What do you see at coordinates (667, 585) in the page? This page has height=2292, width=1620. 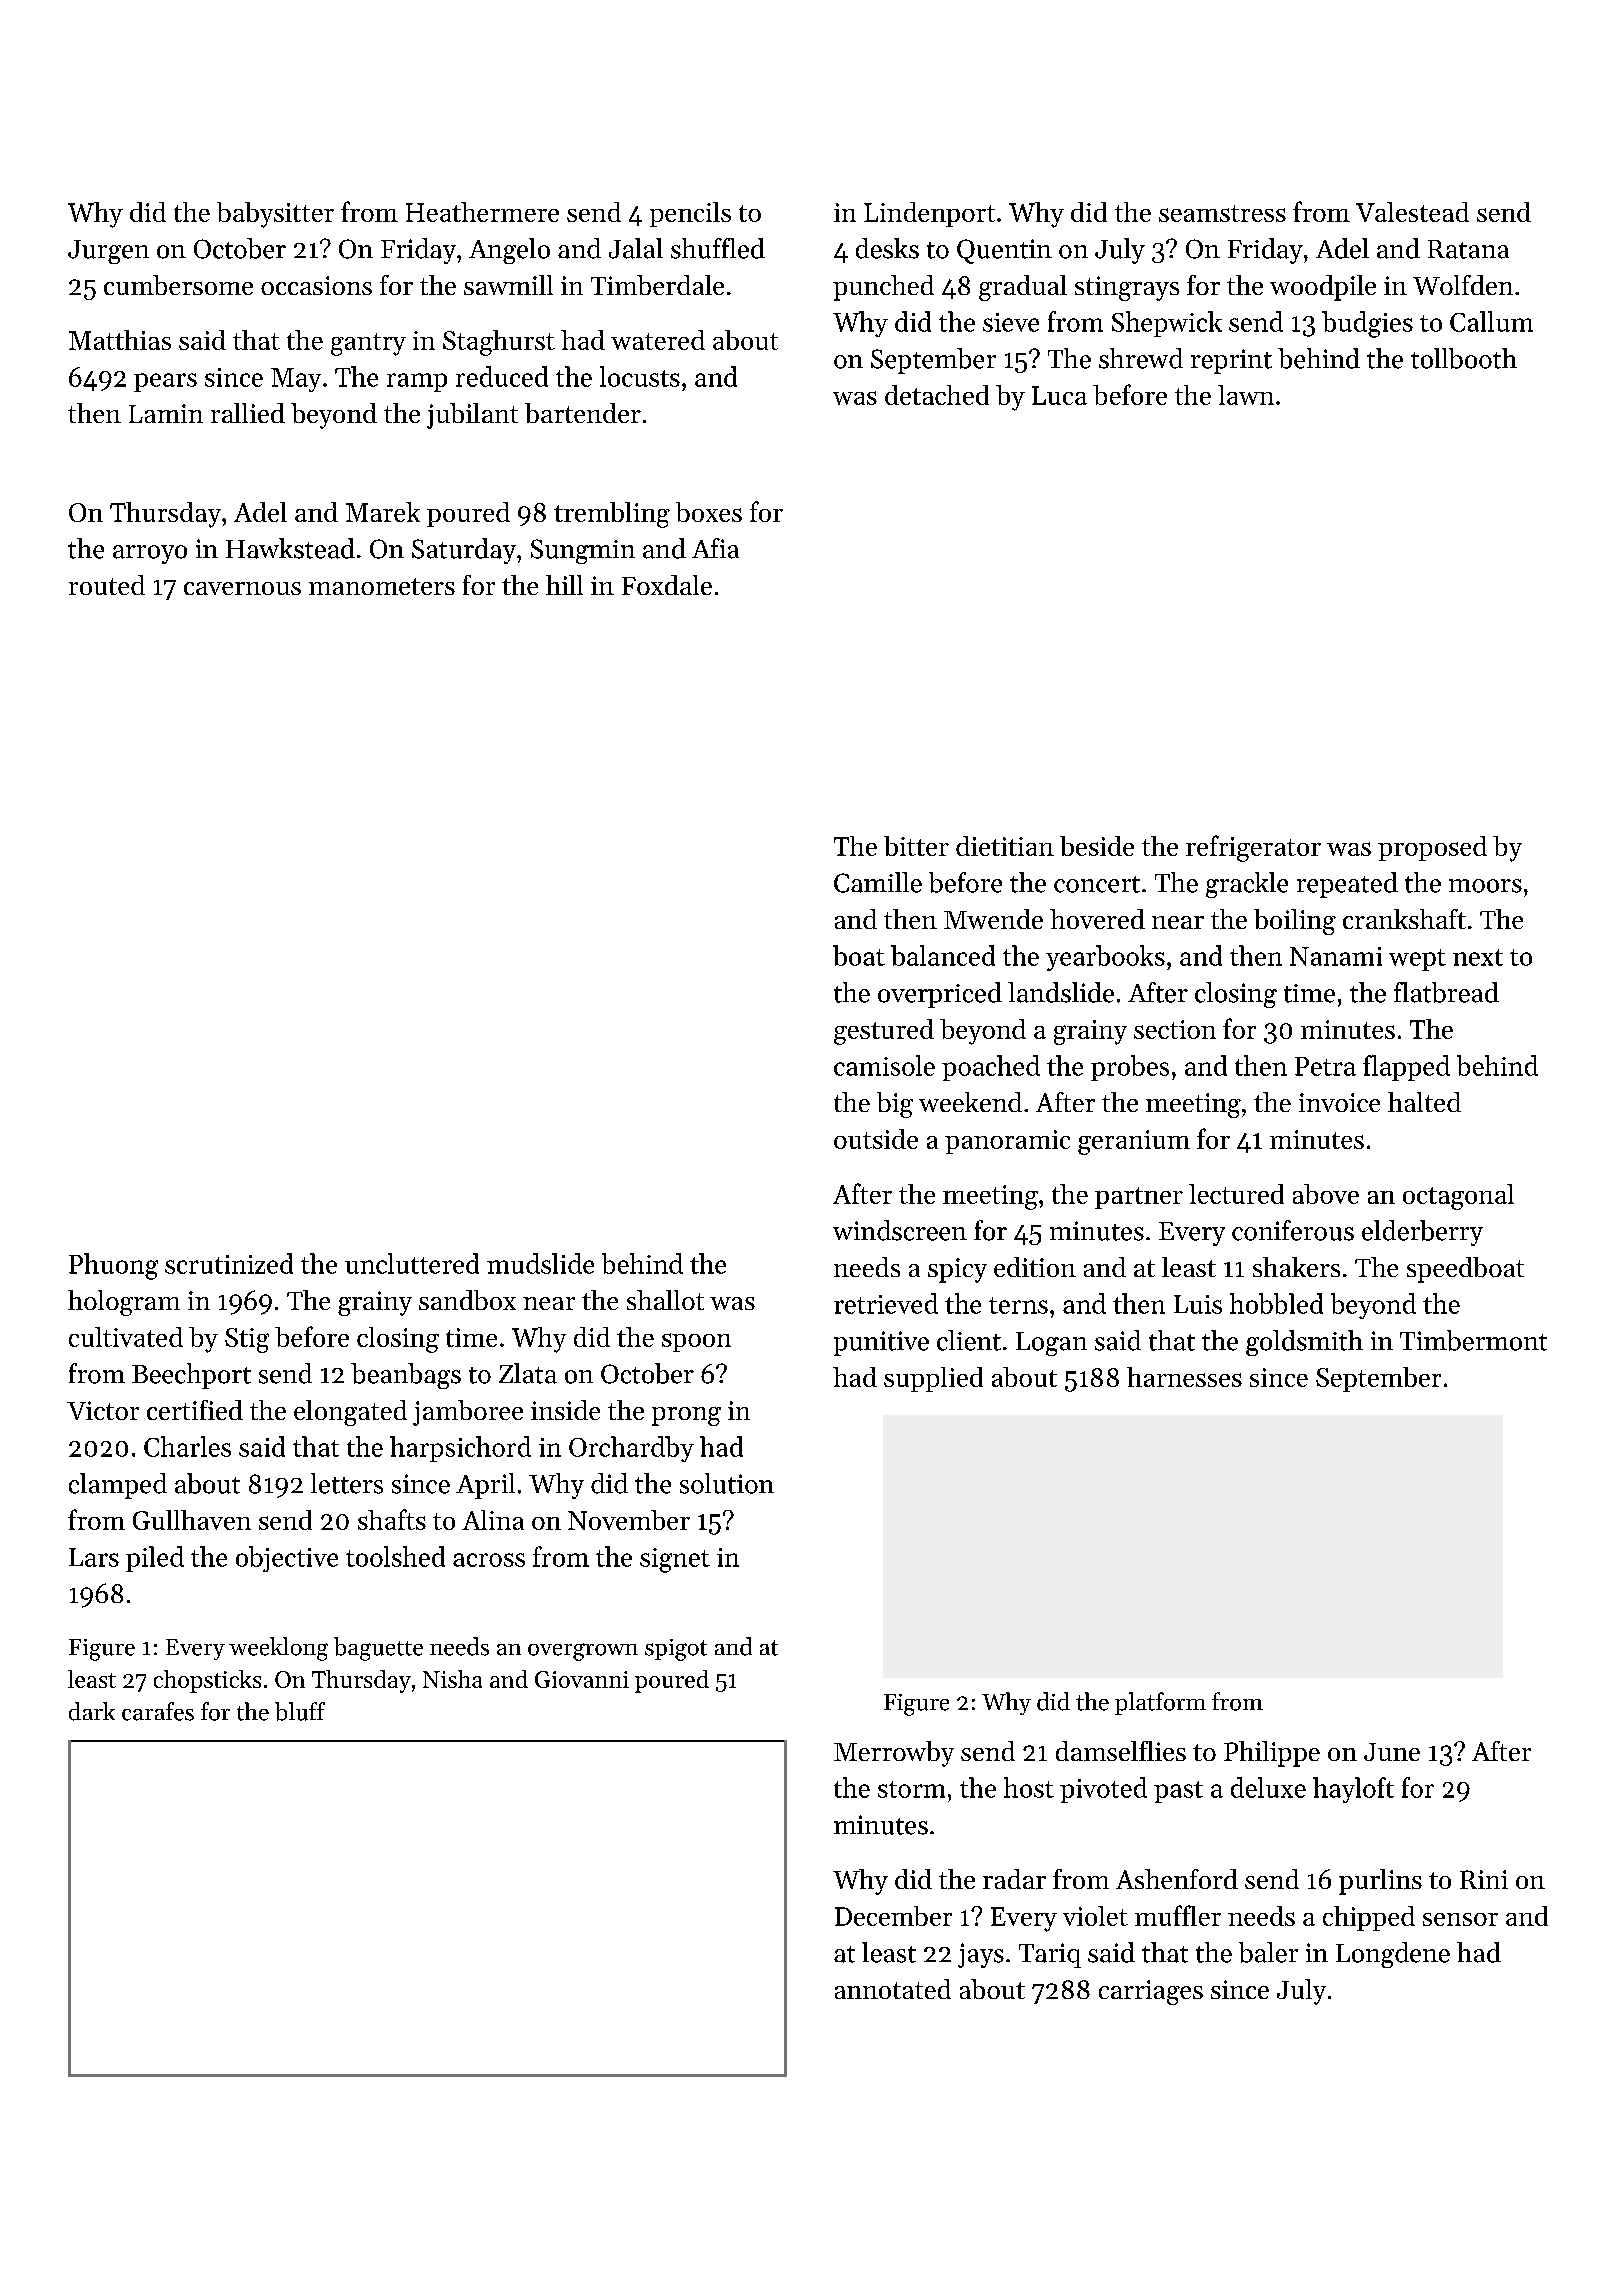 I see `Foxdale` at bounding box center [667, 585].
